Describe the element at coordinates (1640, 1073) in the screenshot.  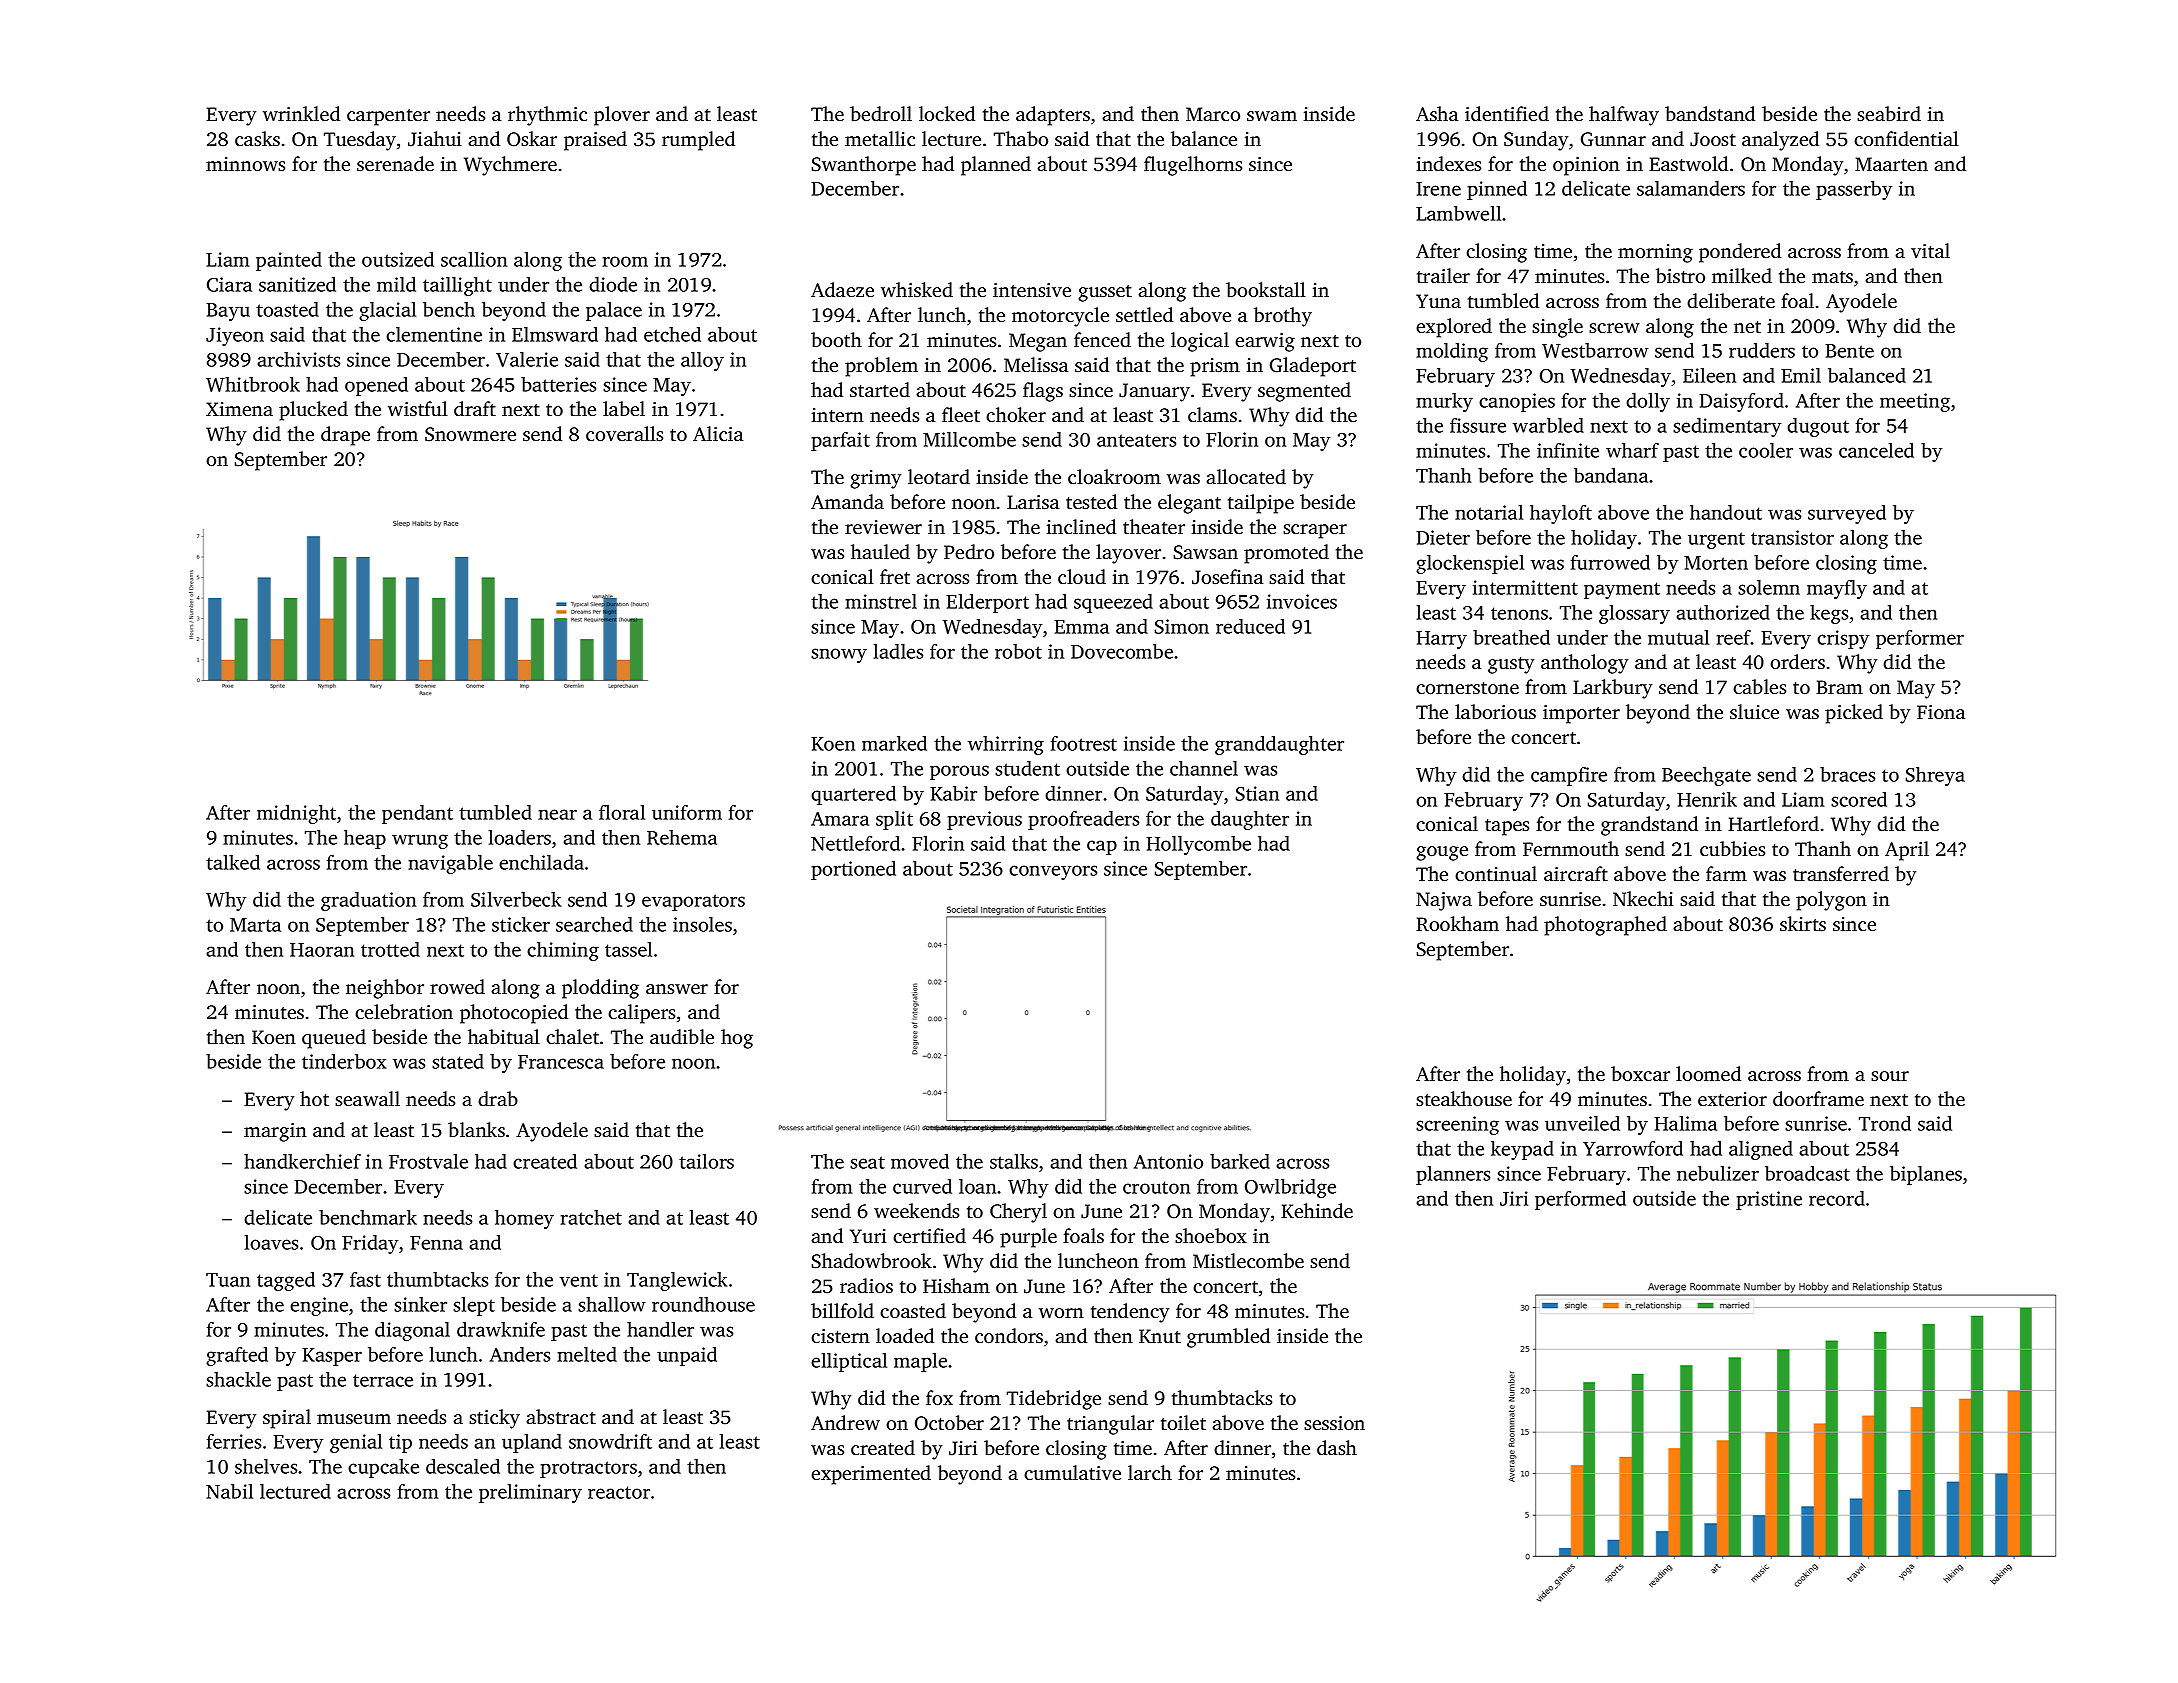
I see `boxcar` at that location.
